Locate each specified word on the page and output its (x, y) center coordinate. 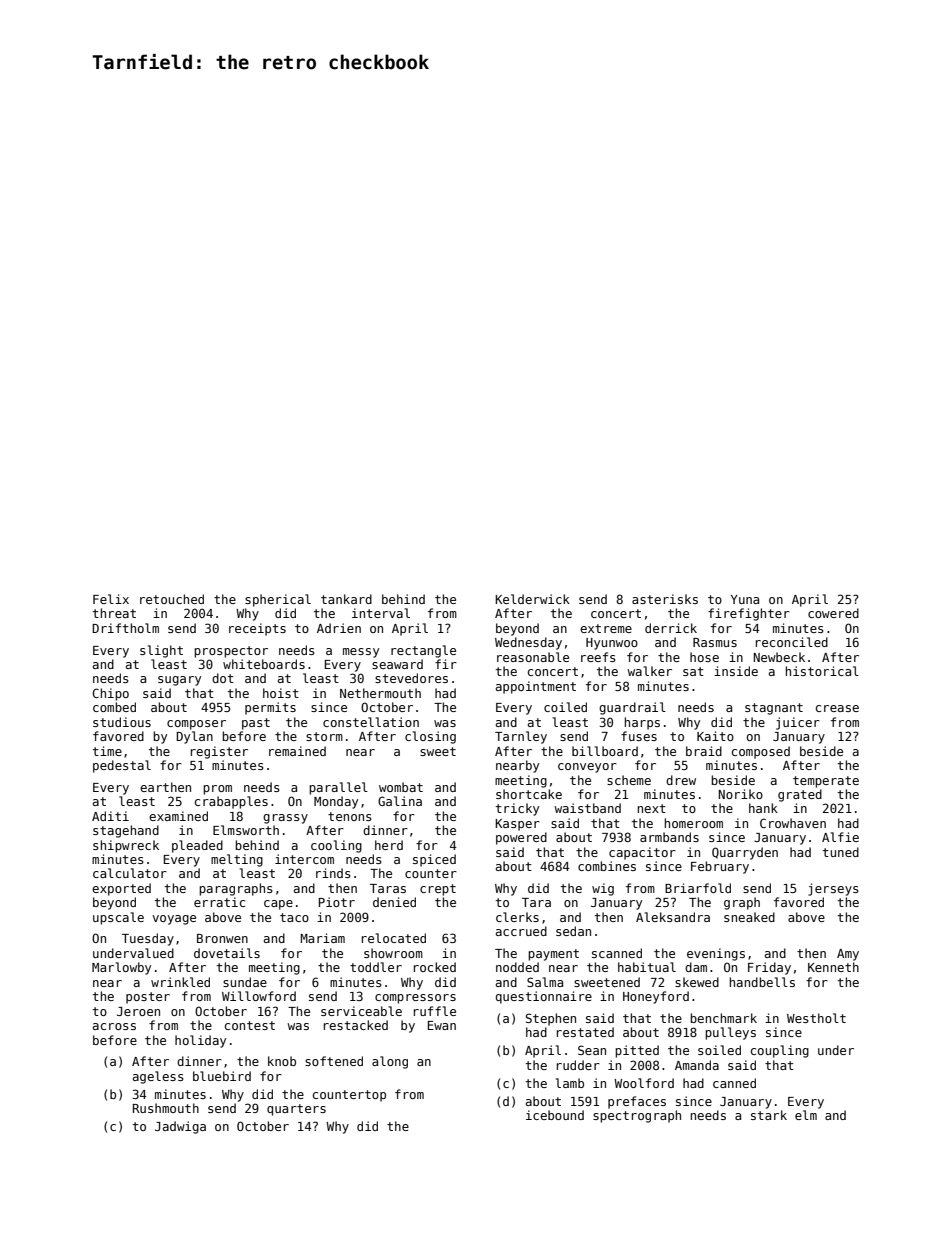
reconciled (792, 642)
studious (122, 722)
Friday (769, 968)
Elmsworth (246, 830)
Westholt (816, 1018)
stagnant (774, 709)
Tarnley (521, 737)
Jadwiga (180, 1127)
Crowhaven (793, 823)
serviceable (361, 1011)
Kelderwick (532, 599)
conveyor (587, 768)
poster (148, 998)
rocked (435, 967)
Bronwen (222, 938)
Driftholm (125, 628)
